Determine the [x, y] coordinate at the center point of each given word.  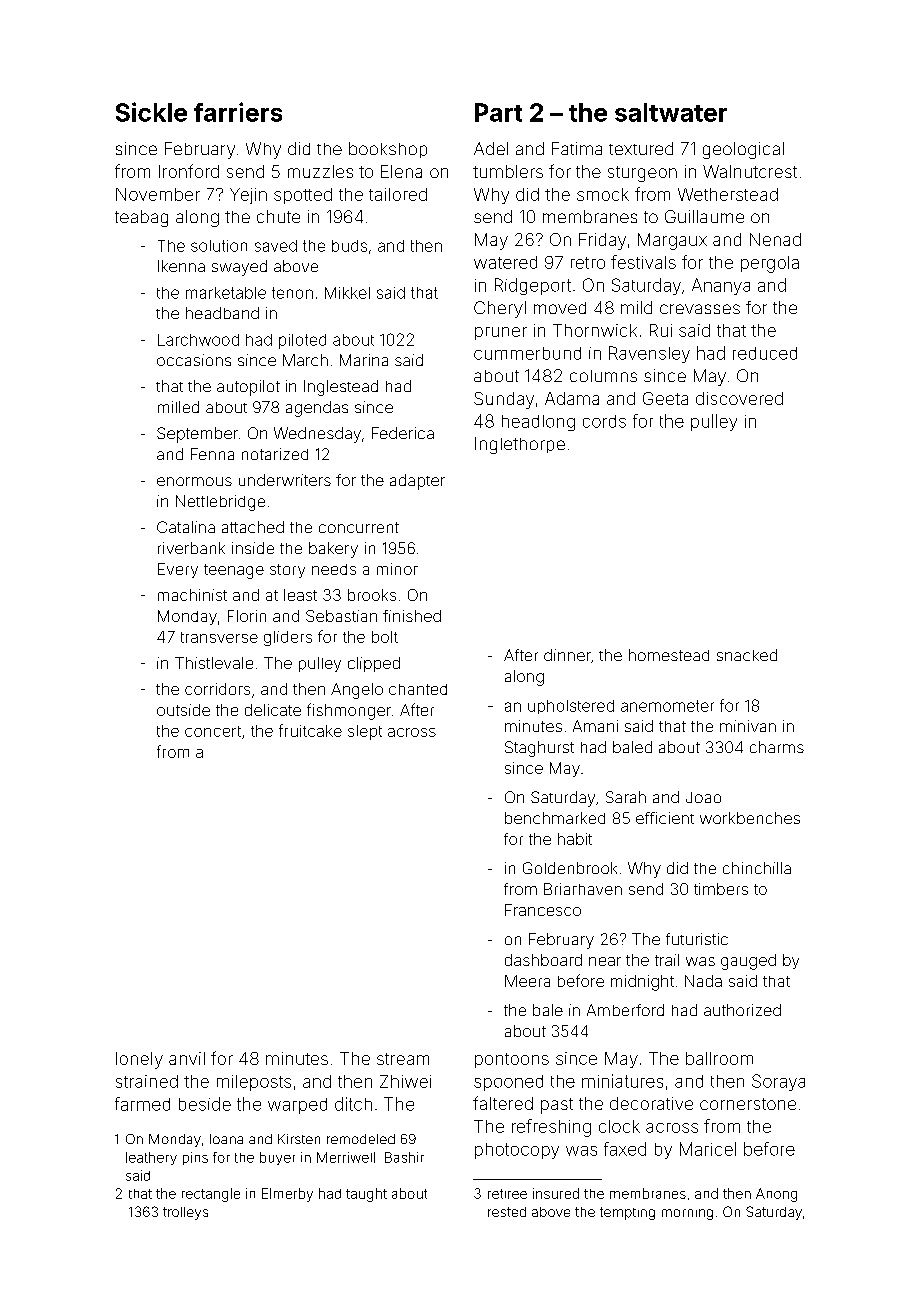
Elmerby [287, 1195]
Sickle [151, 112]
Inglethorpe [520, 445]
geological [743, 150]
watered [505, 262]
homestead [669, 655]
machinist [192, 595]
